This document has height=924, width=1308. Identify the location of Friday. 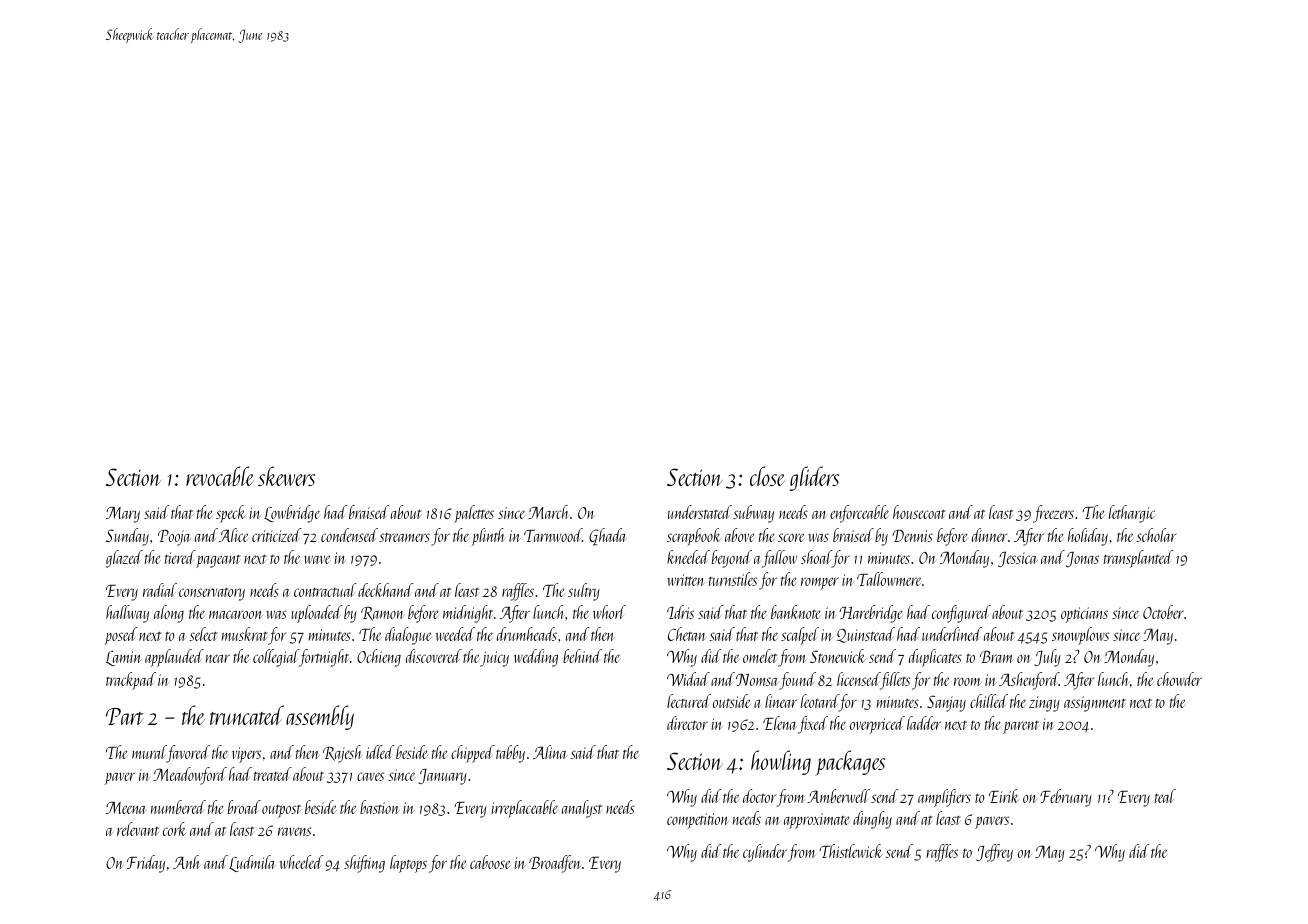
(146, 864).
